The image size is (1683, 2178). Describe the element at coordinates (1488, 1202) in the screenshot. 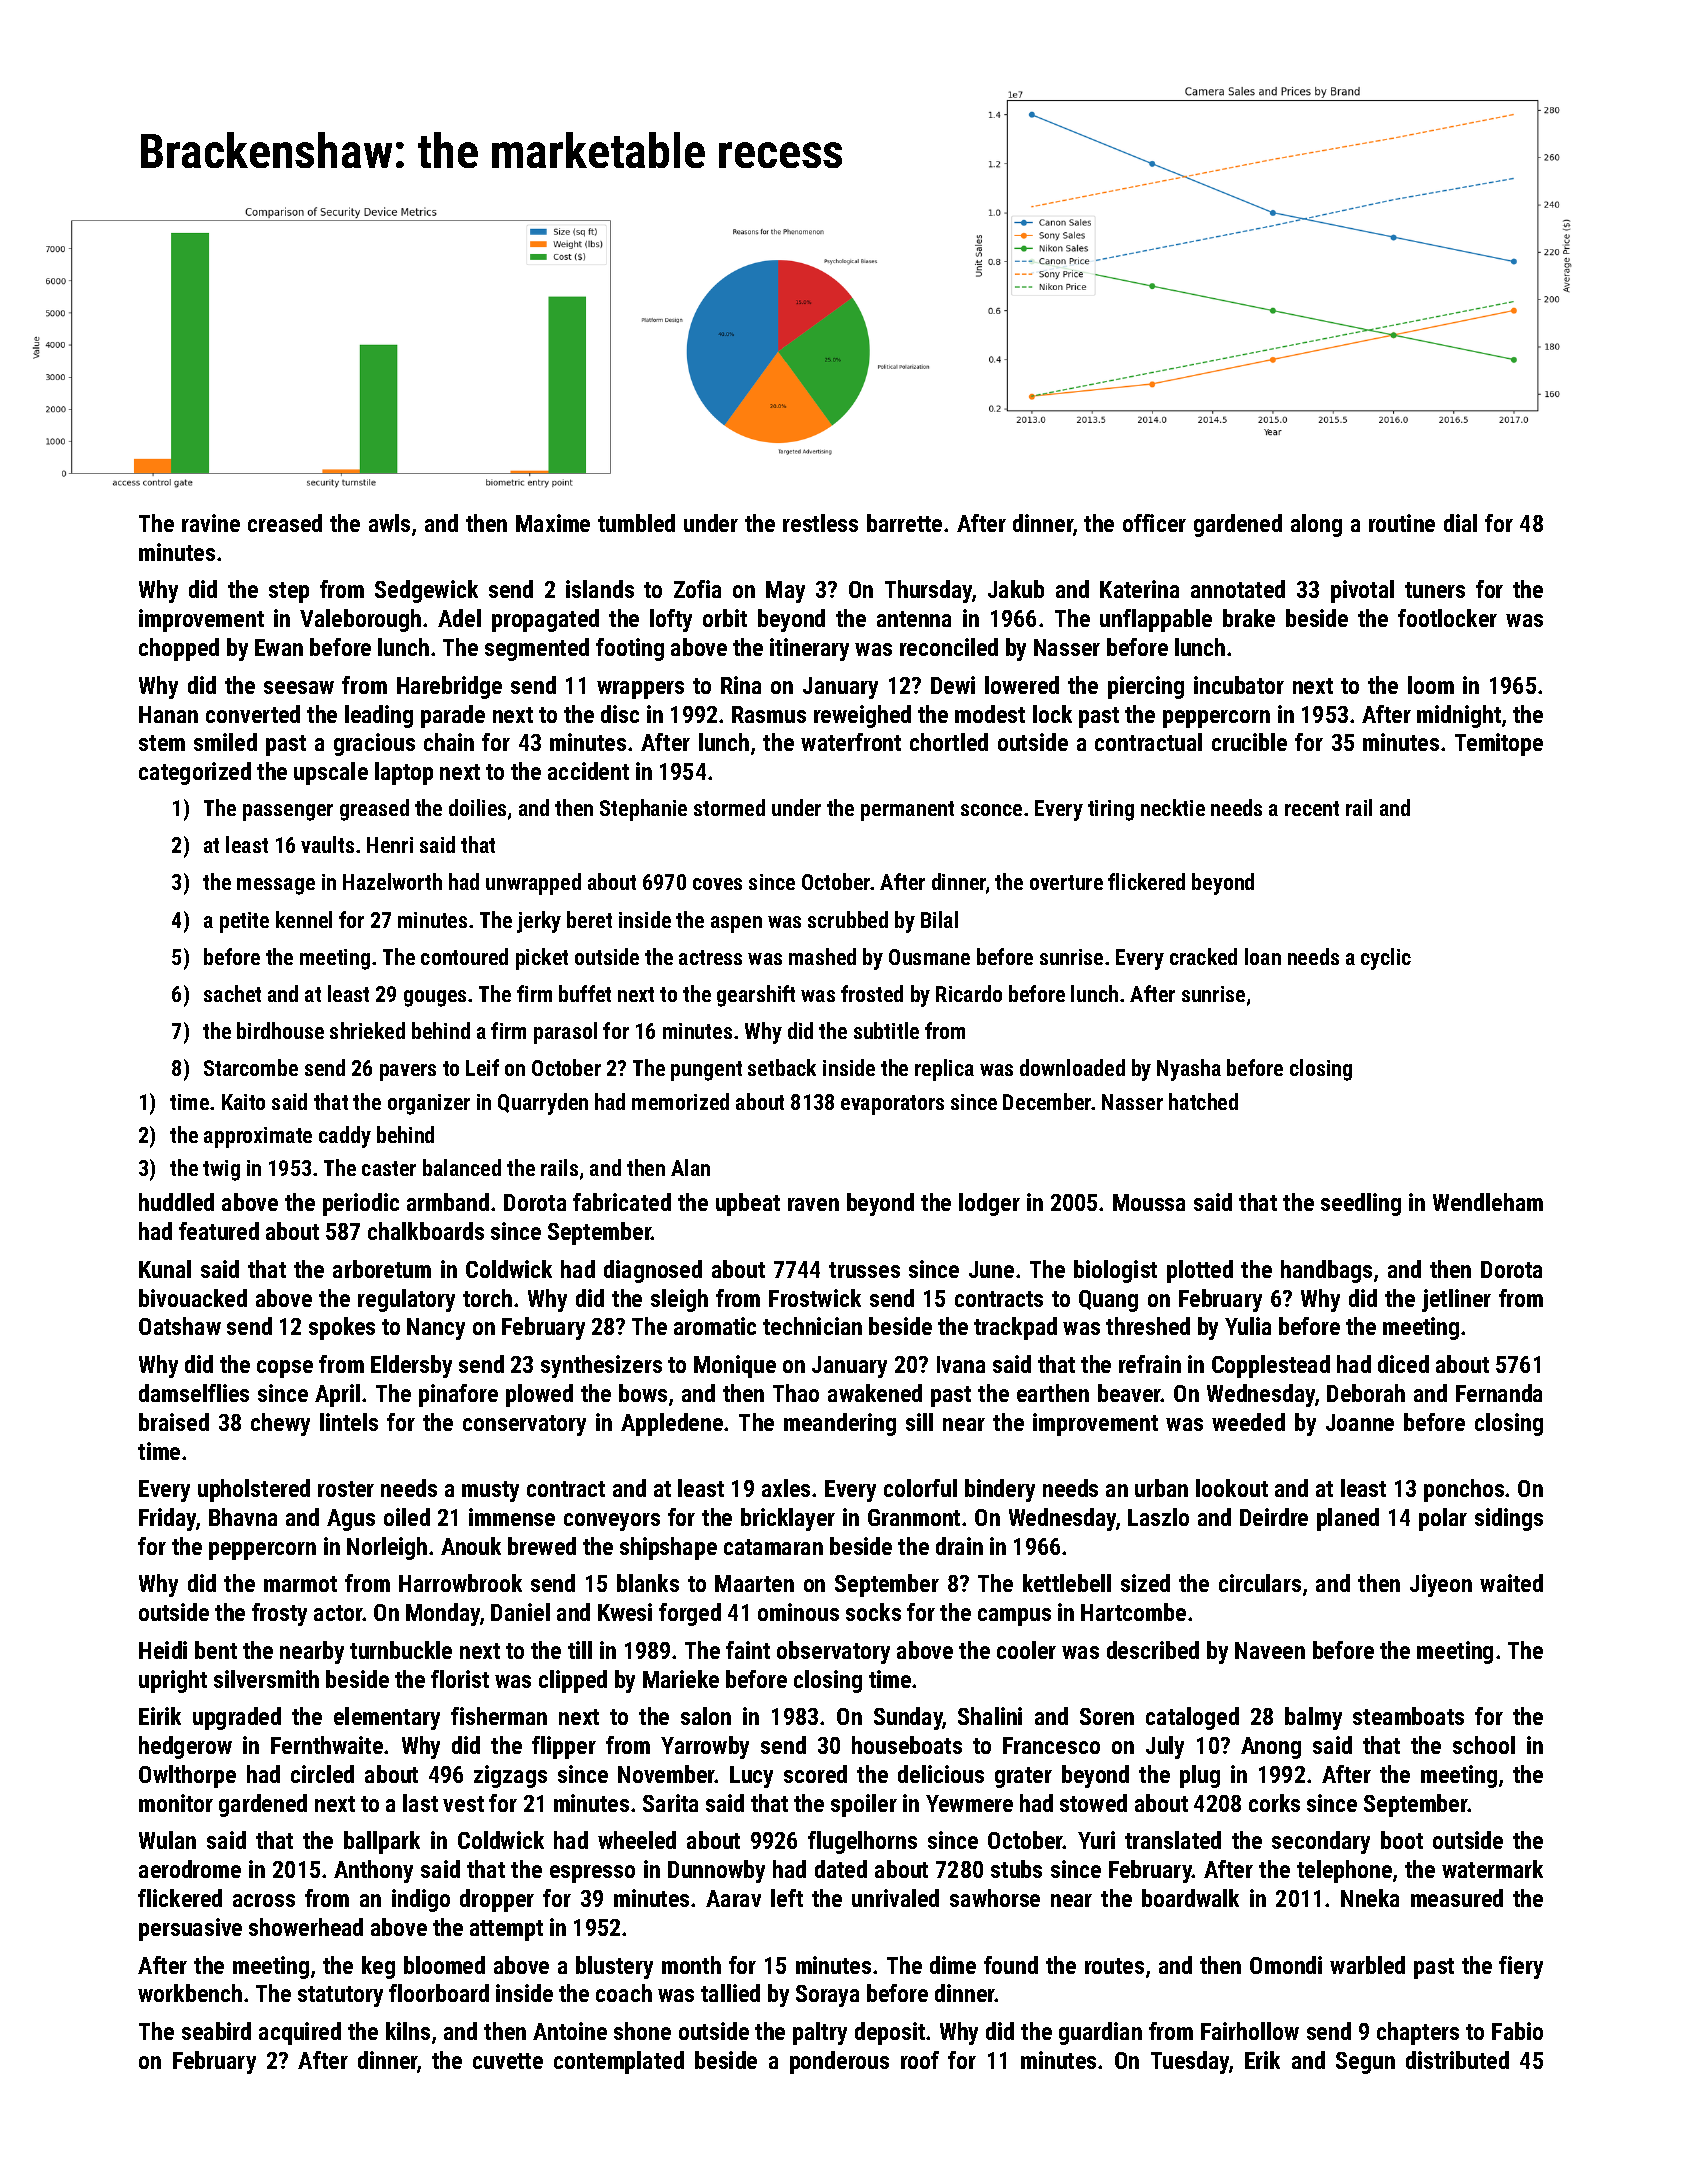

I see `Wendleham` at that location.
